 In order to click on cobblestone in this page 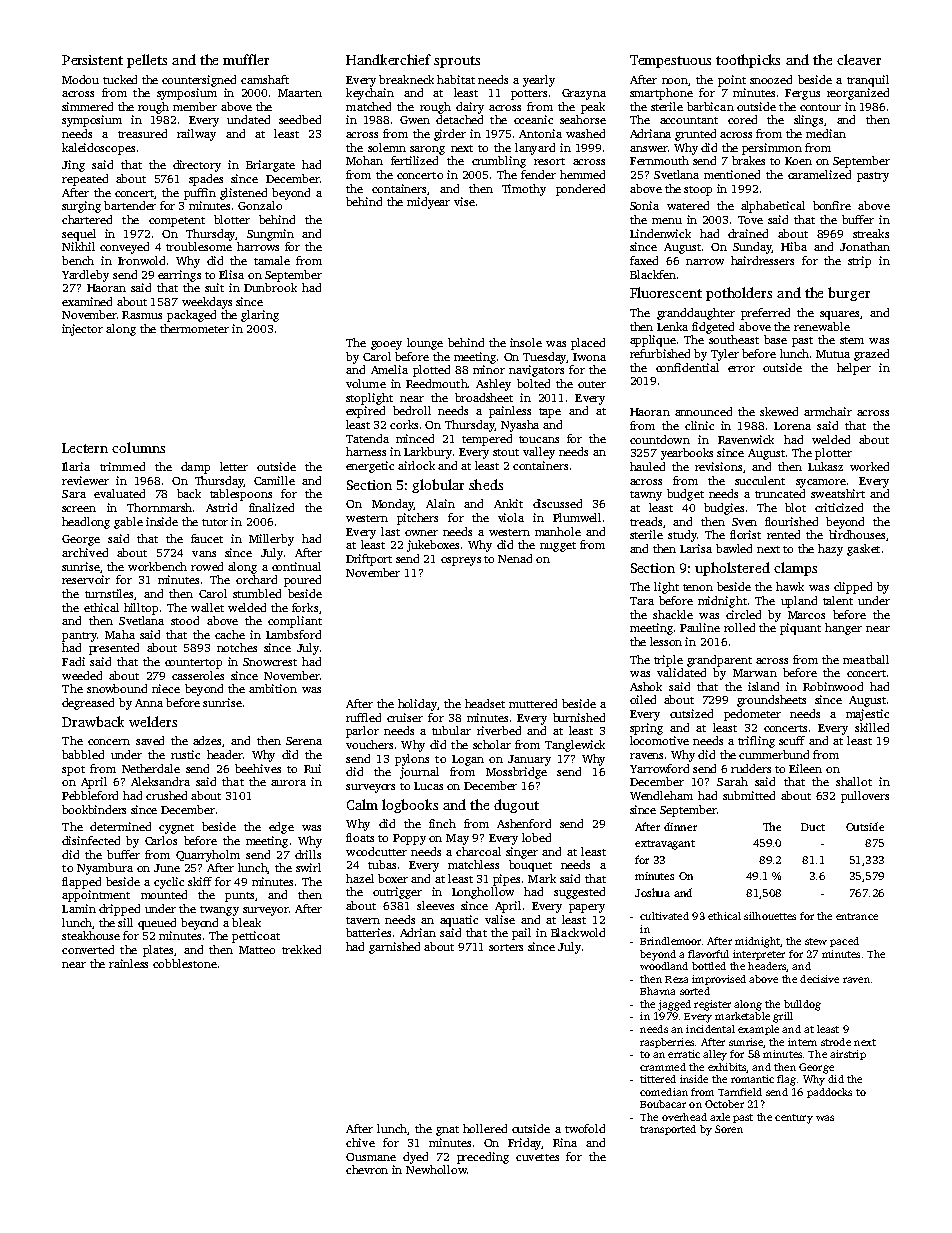, I will do `click(185, 963)`.
